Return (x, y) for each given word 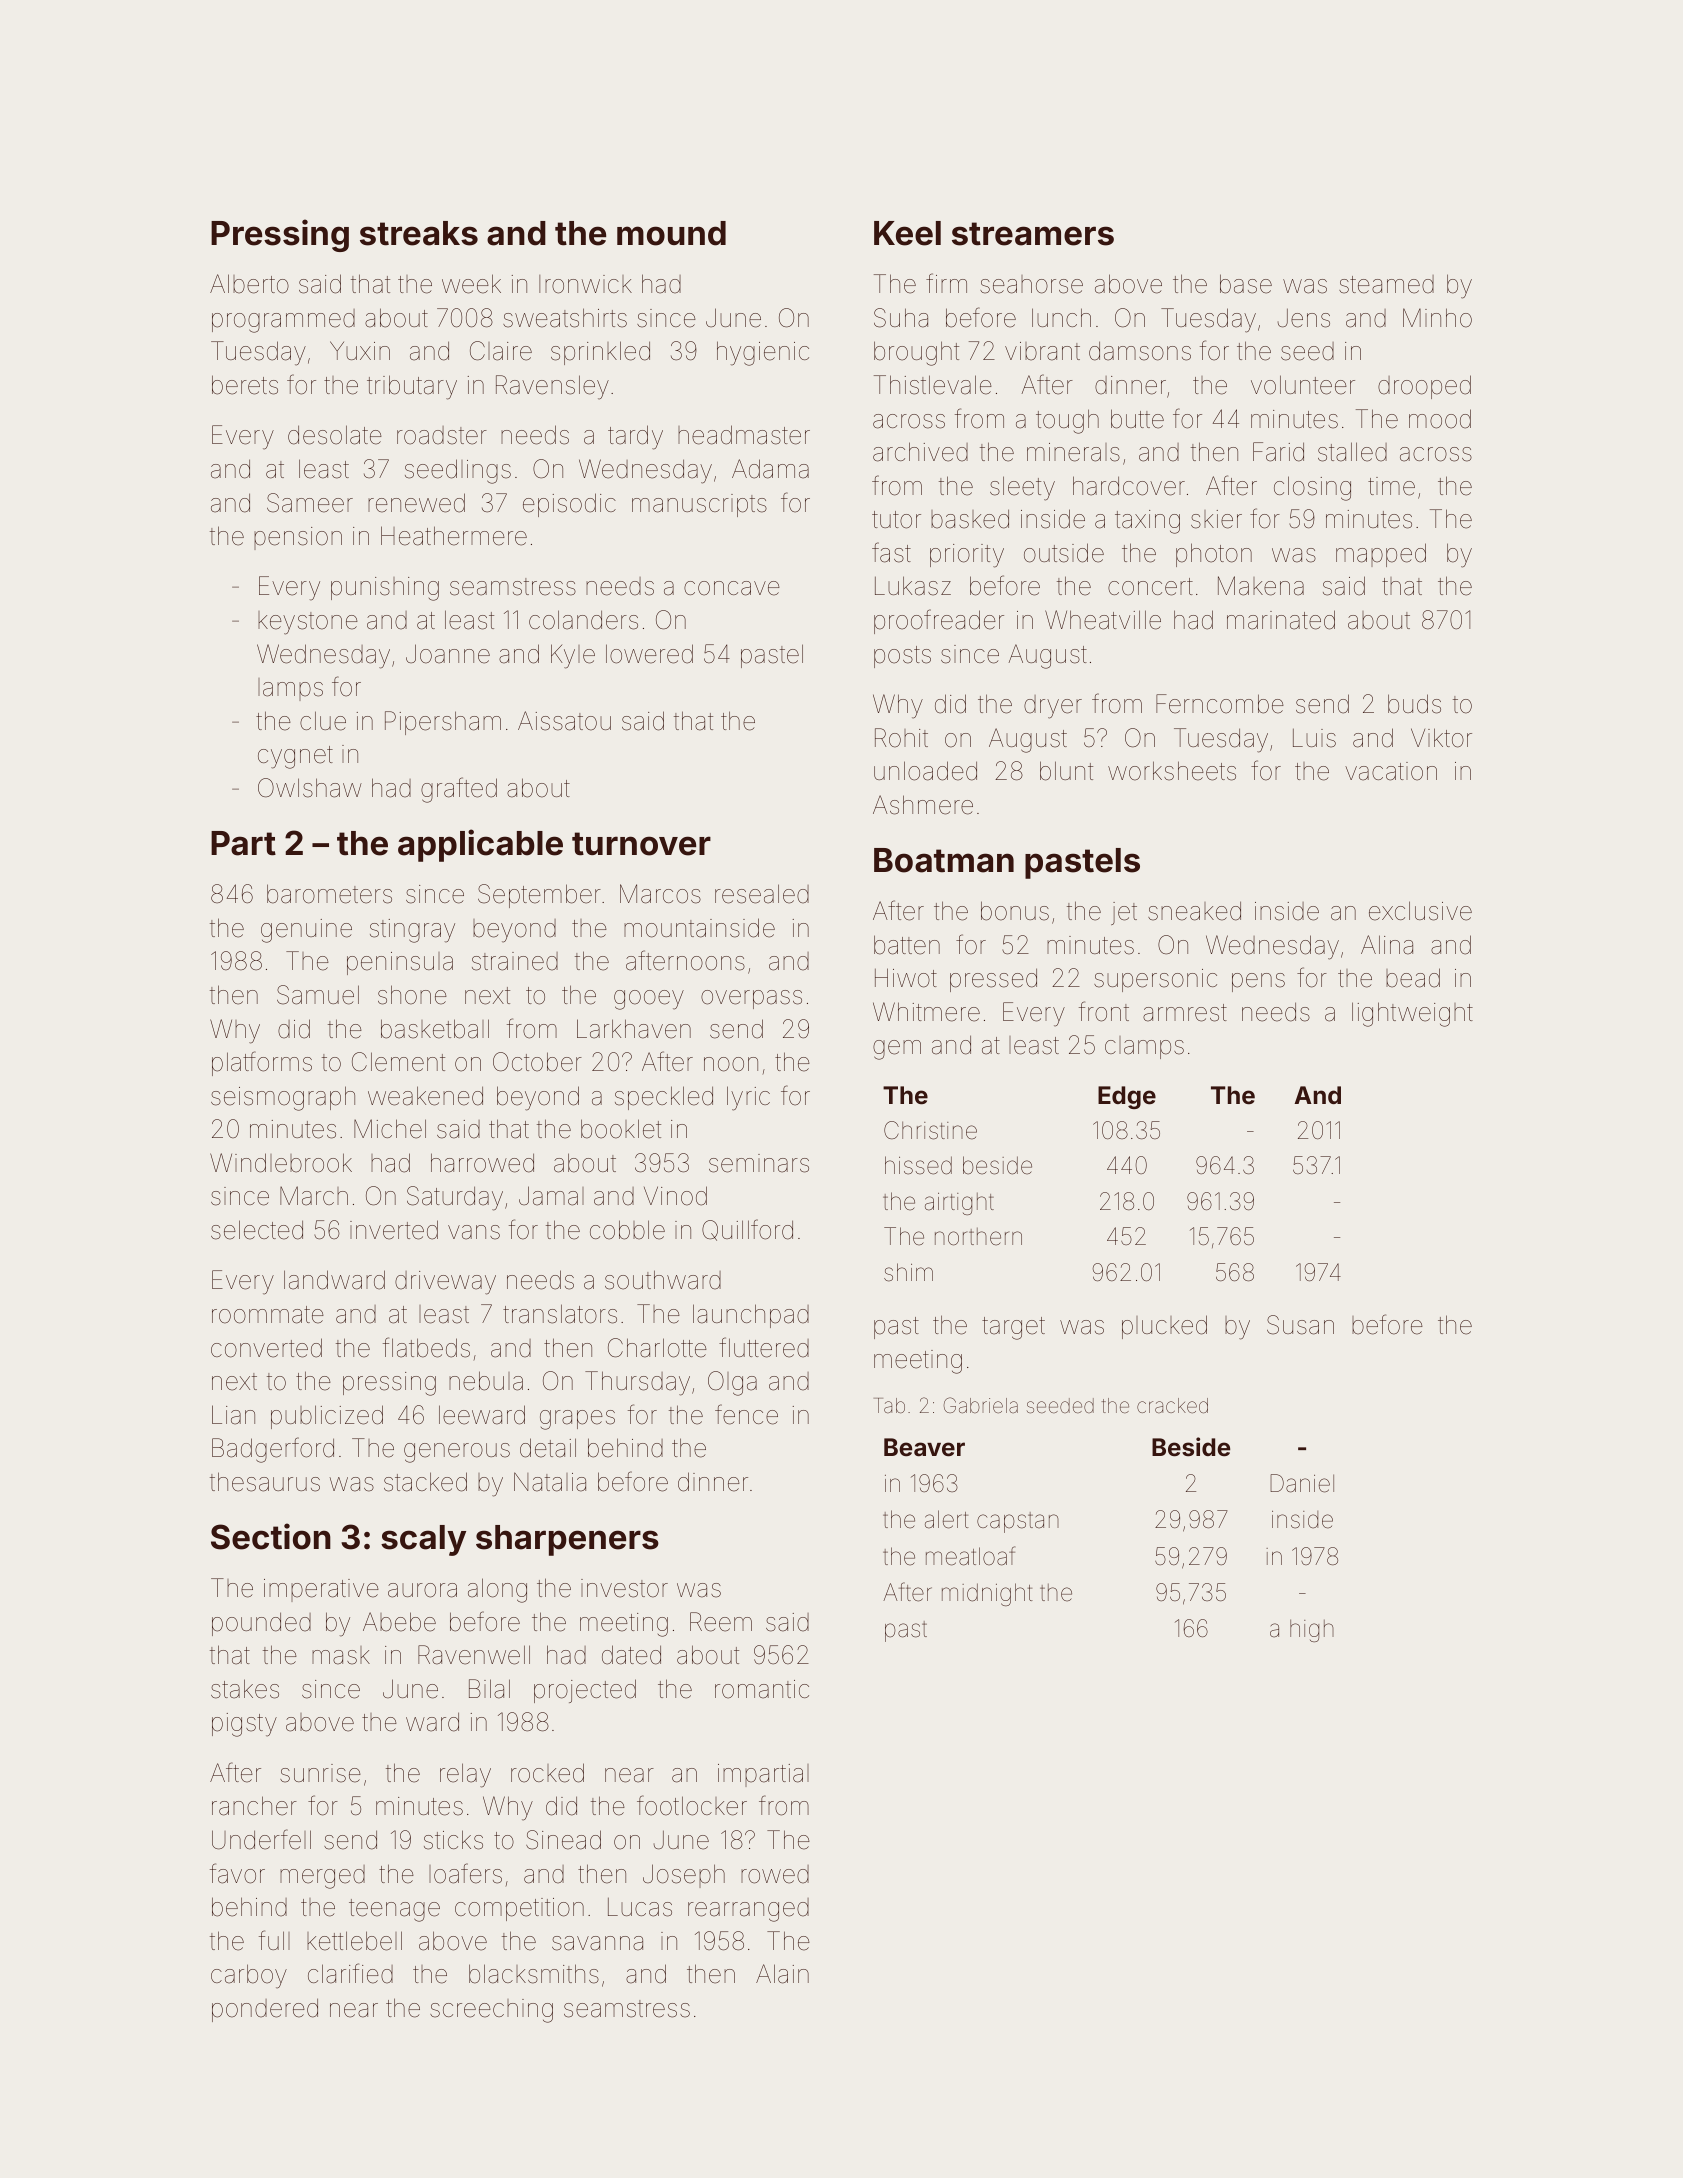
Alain (782, 1974)
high (1312, 1631)
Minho (1437, 318)
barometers (329, 894)
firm (946, 283)
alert (947, 1519)
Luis (1314, 738)
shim (908, 1272)
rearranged (748, 1910)
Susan (1300, 1325)
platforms (262, 1063)
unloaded (925, 771)
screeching (491, 2011)
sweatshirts (565, 318)
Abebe (399, 1622)
